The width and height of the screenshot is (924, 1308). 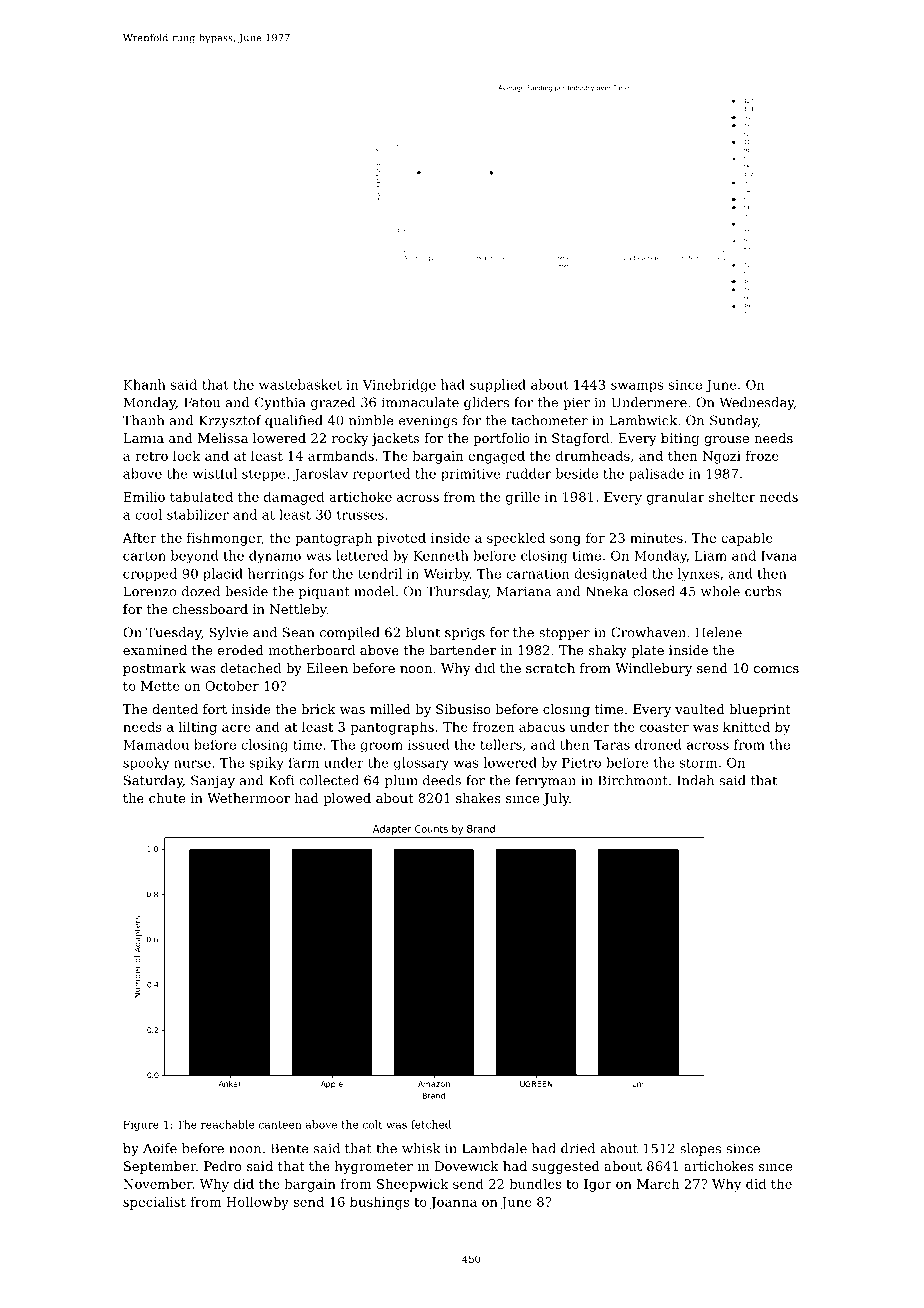 I want to click on bartender, so click(x=462, y=650).
